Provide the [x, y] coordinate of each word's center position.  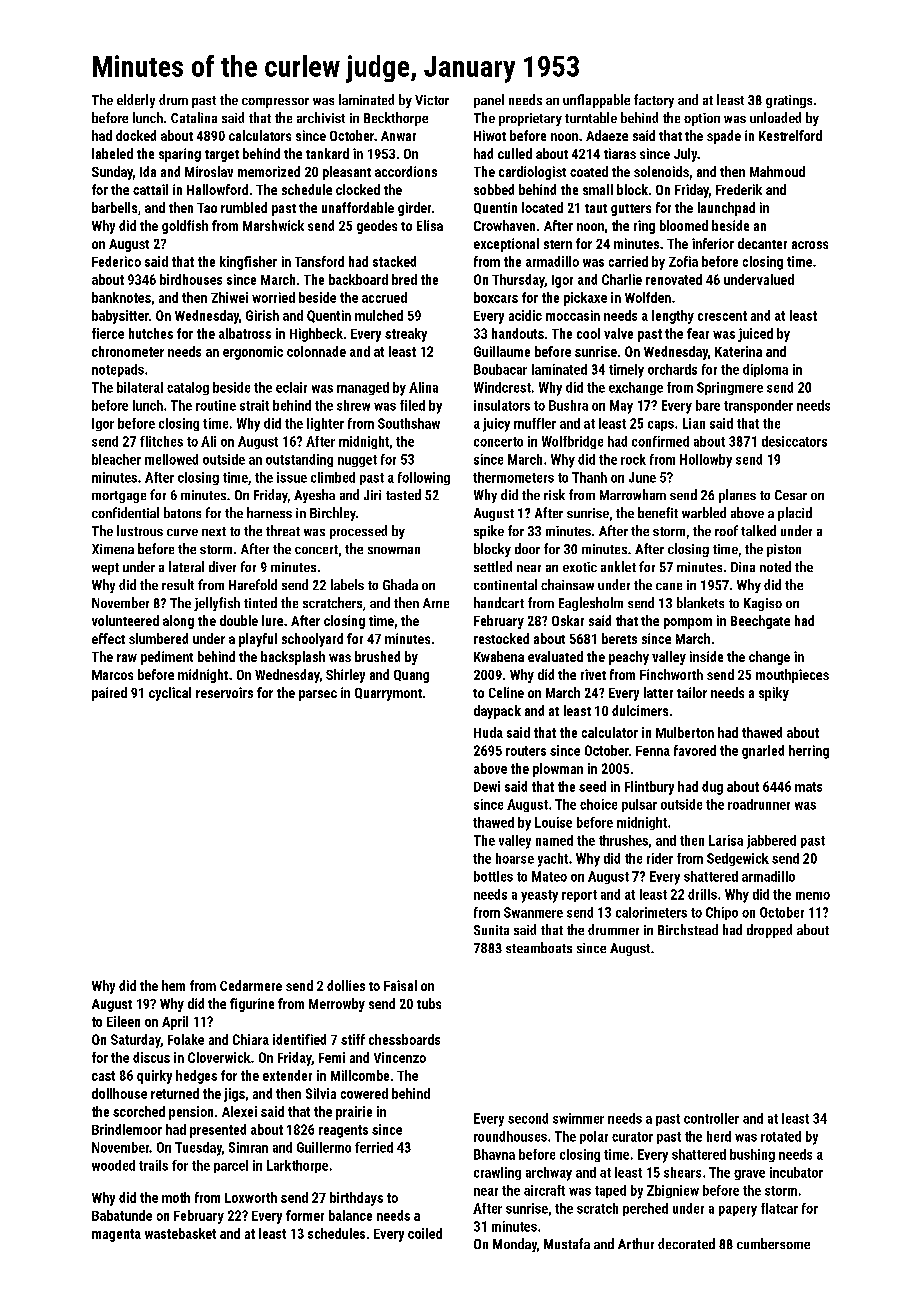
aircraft [544, 1190]
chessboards [404, 1039]
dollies [346, 985]
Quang [411, 676]
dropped [769, 931]
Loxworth [251, 1197]
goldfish [185, 227]
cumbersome [773, 1243]
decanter [762, 243]
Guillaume [502, 351]
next [214, 531]
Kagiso [763, 604]
